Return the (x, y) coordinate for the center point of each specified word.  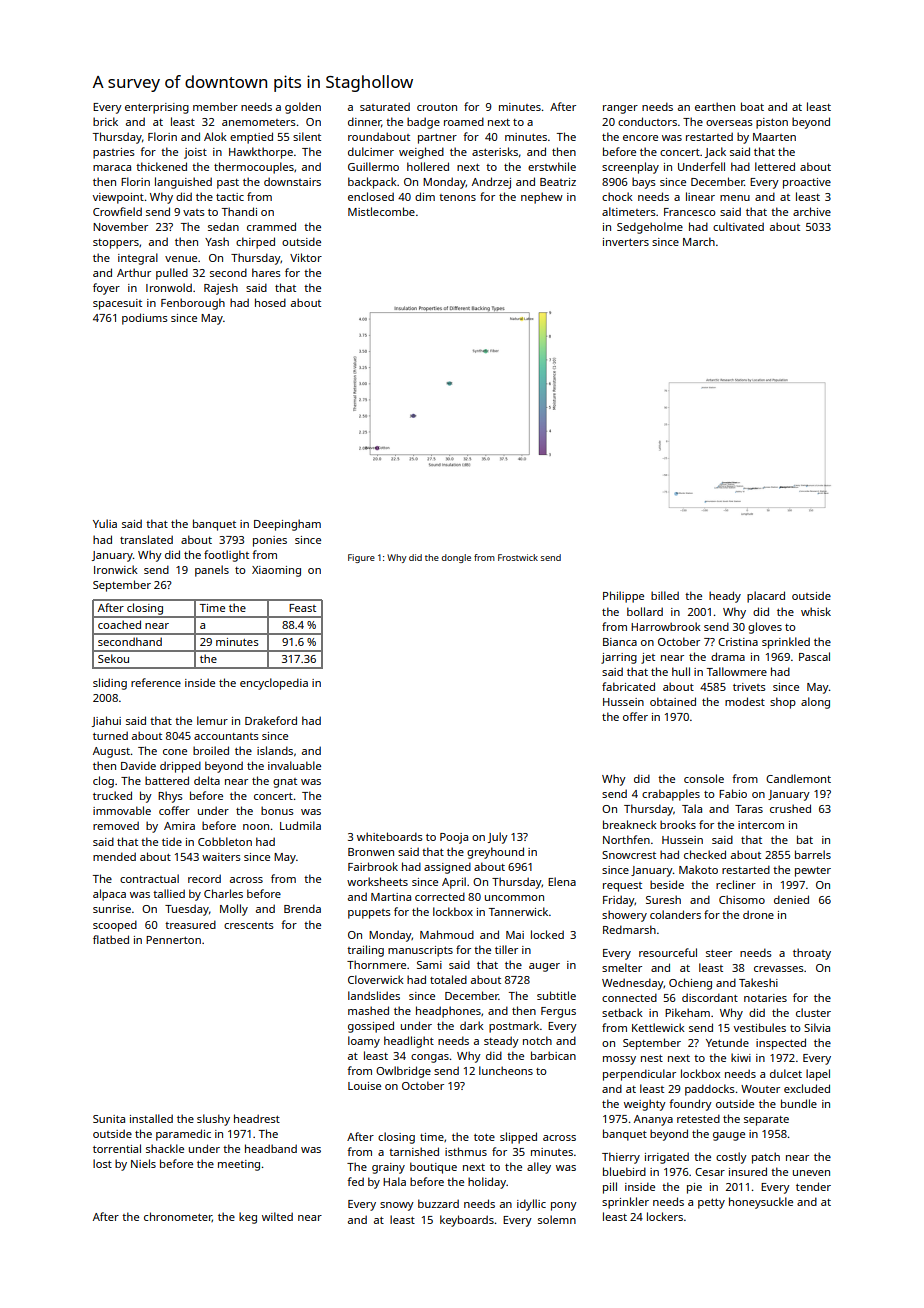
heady (725, 597)
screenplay (630, 168)
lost (102, 1163)
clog (103, 782)
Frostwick (518, 557)
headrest (257, 1118)
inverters (626, 242)
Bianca (620, 642)
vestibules (760, 1027)
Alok (215, 136)
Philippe (623, 597)
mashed (368, 1010)
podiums (145, 319)
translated (146, 539)
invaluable (294, 765)
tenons (457, 197)
